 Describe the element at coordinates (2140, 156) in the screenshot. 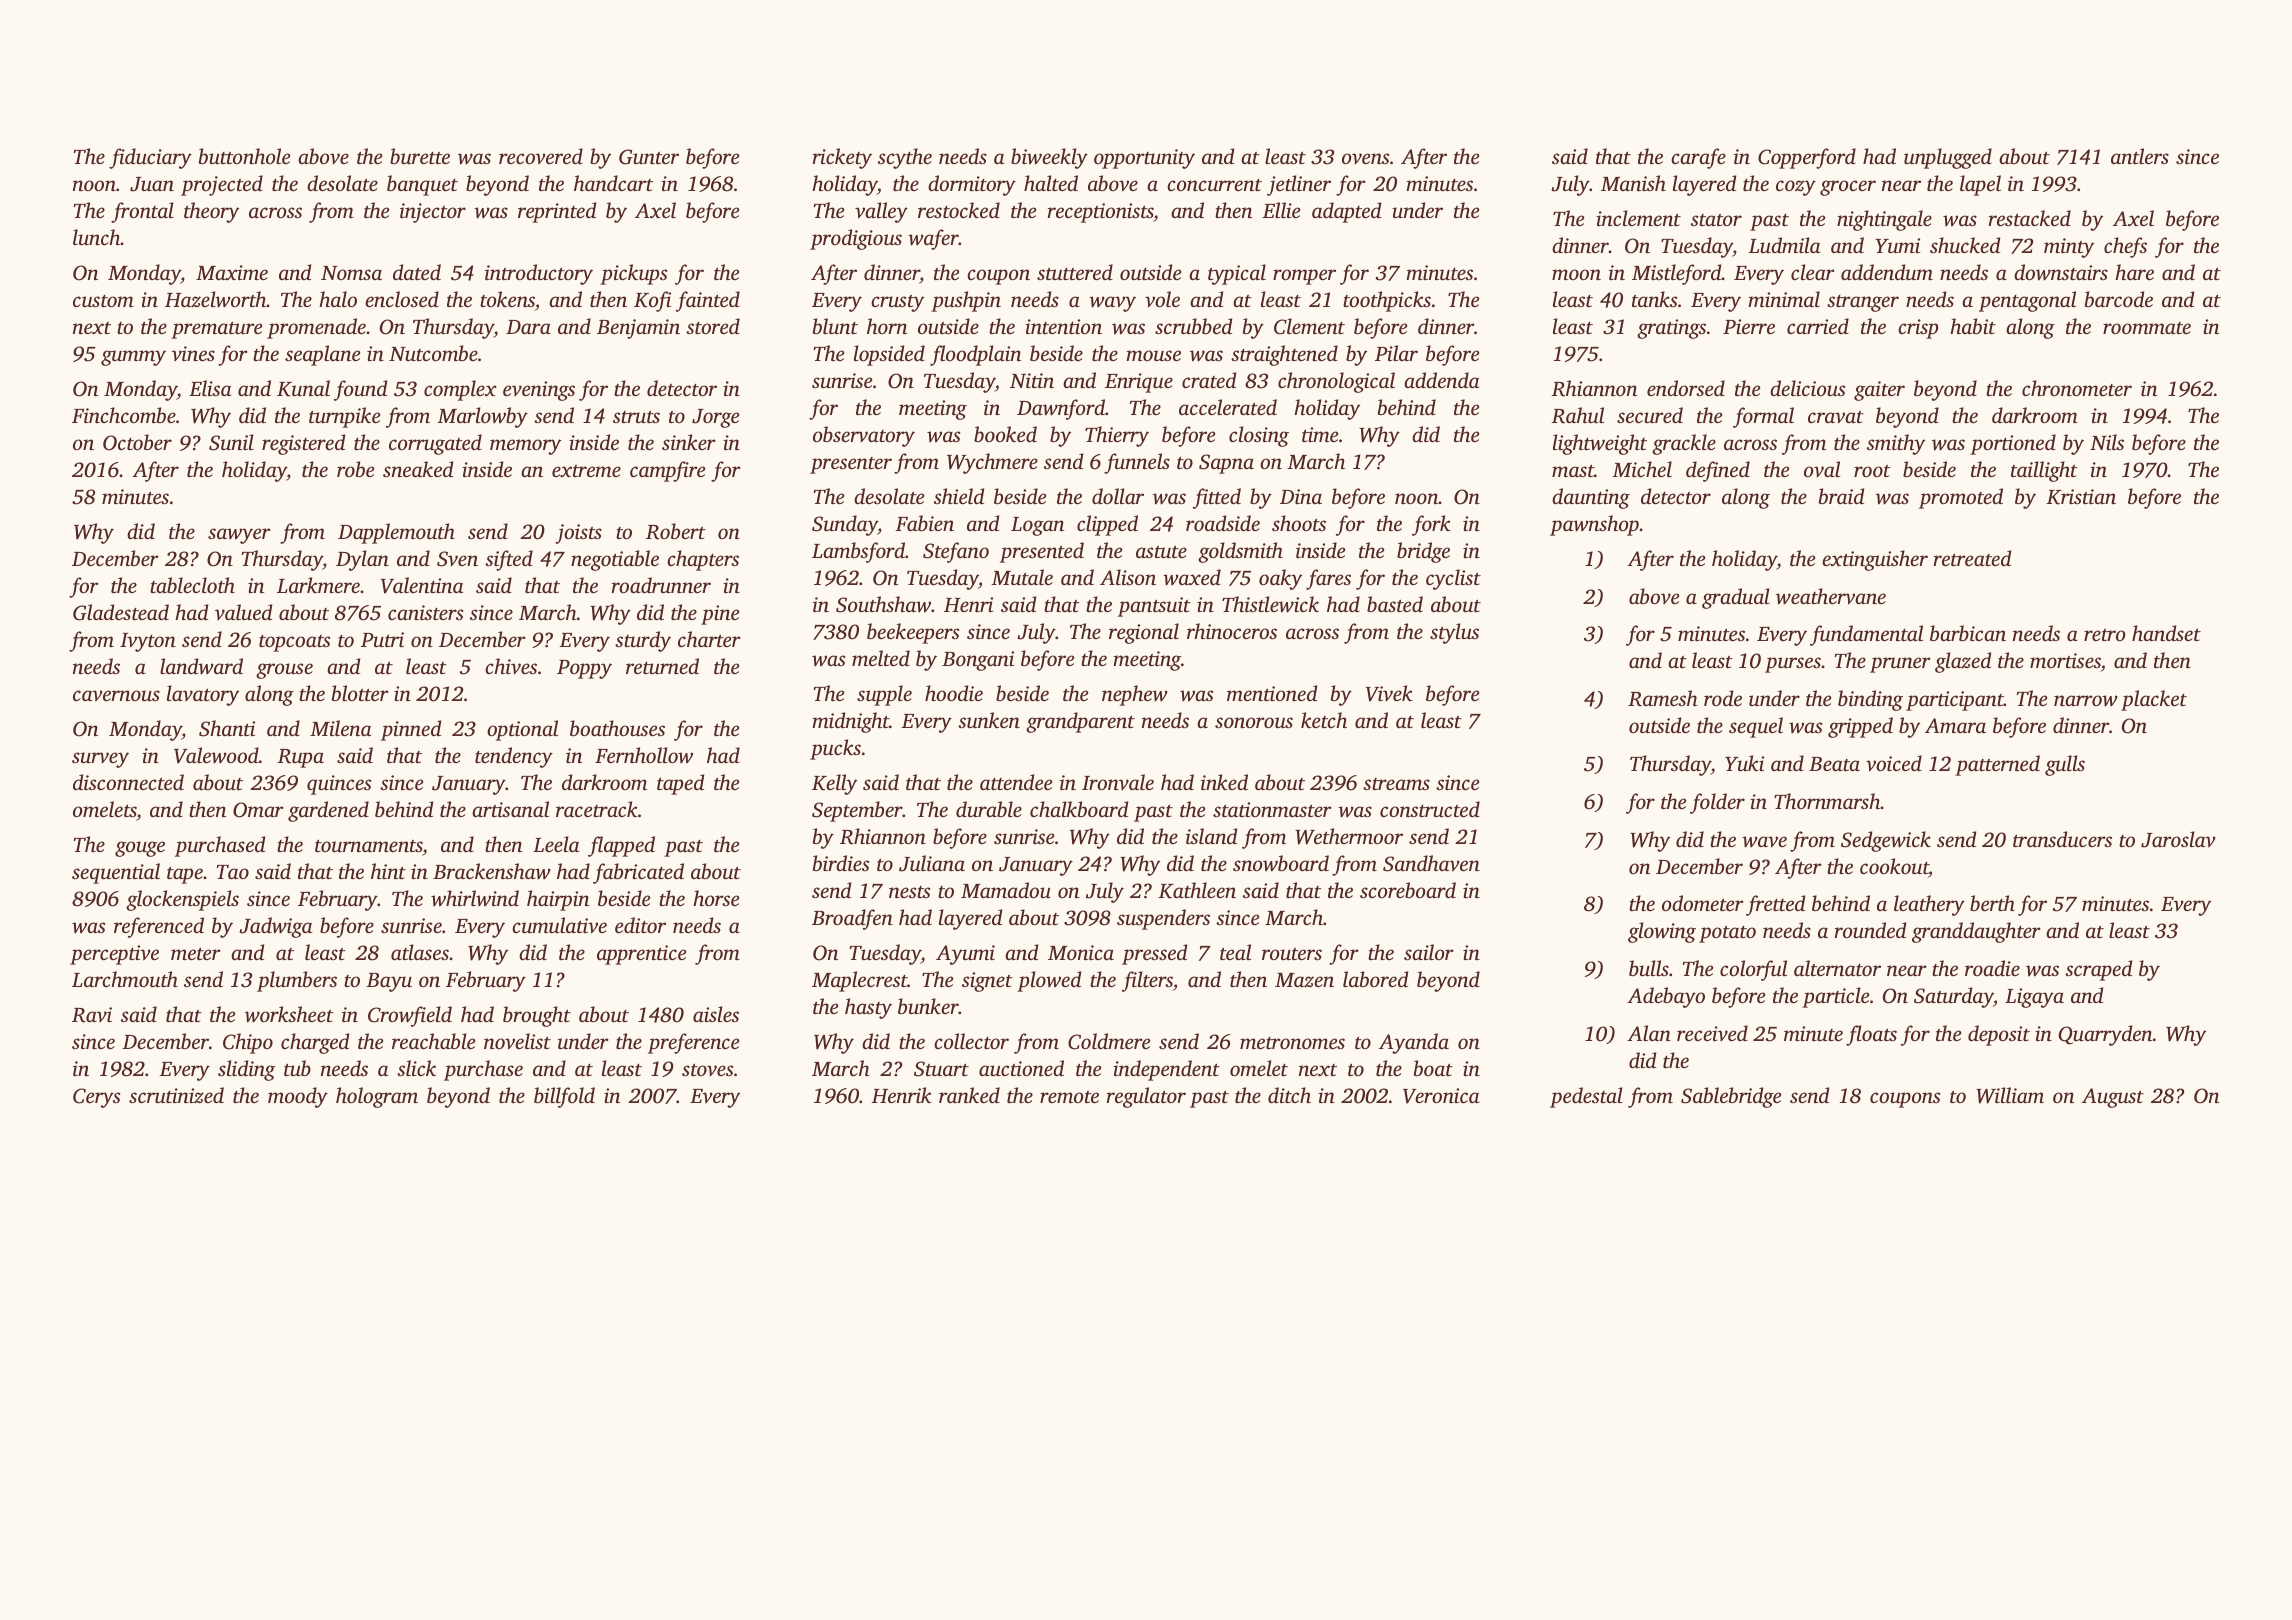

I see `antlers` at that location.
